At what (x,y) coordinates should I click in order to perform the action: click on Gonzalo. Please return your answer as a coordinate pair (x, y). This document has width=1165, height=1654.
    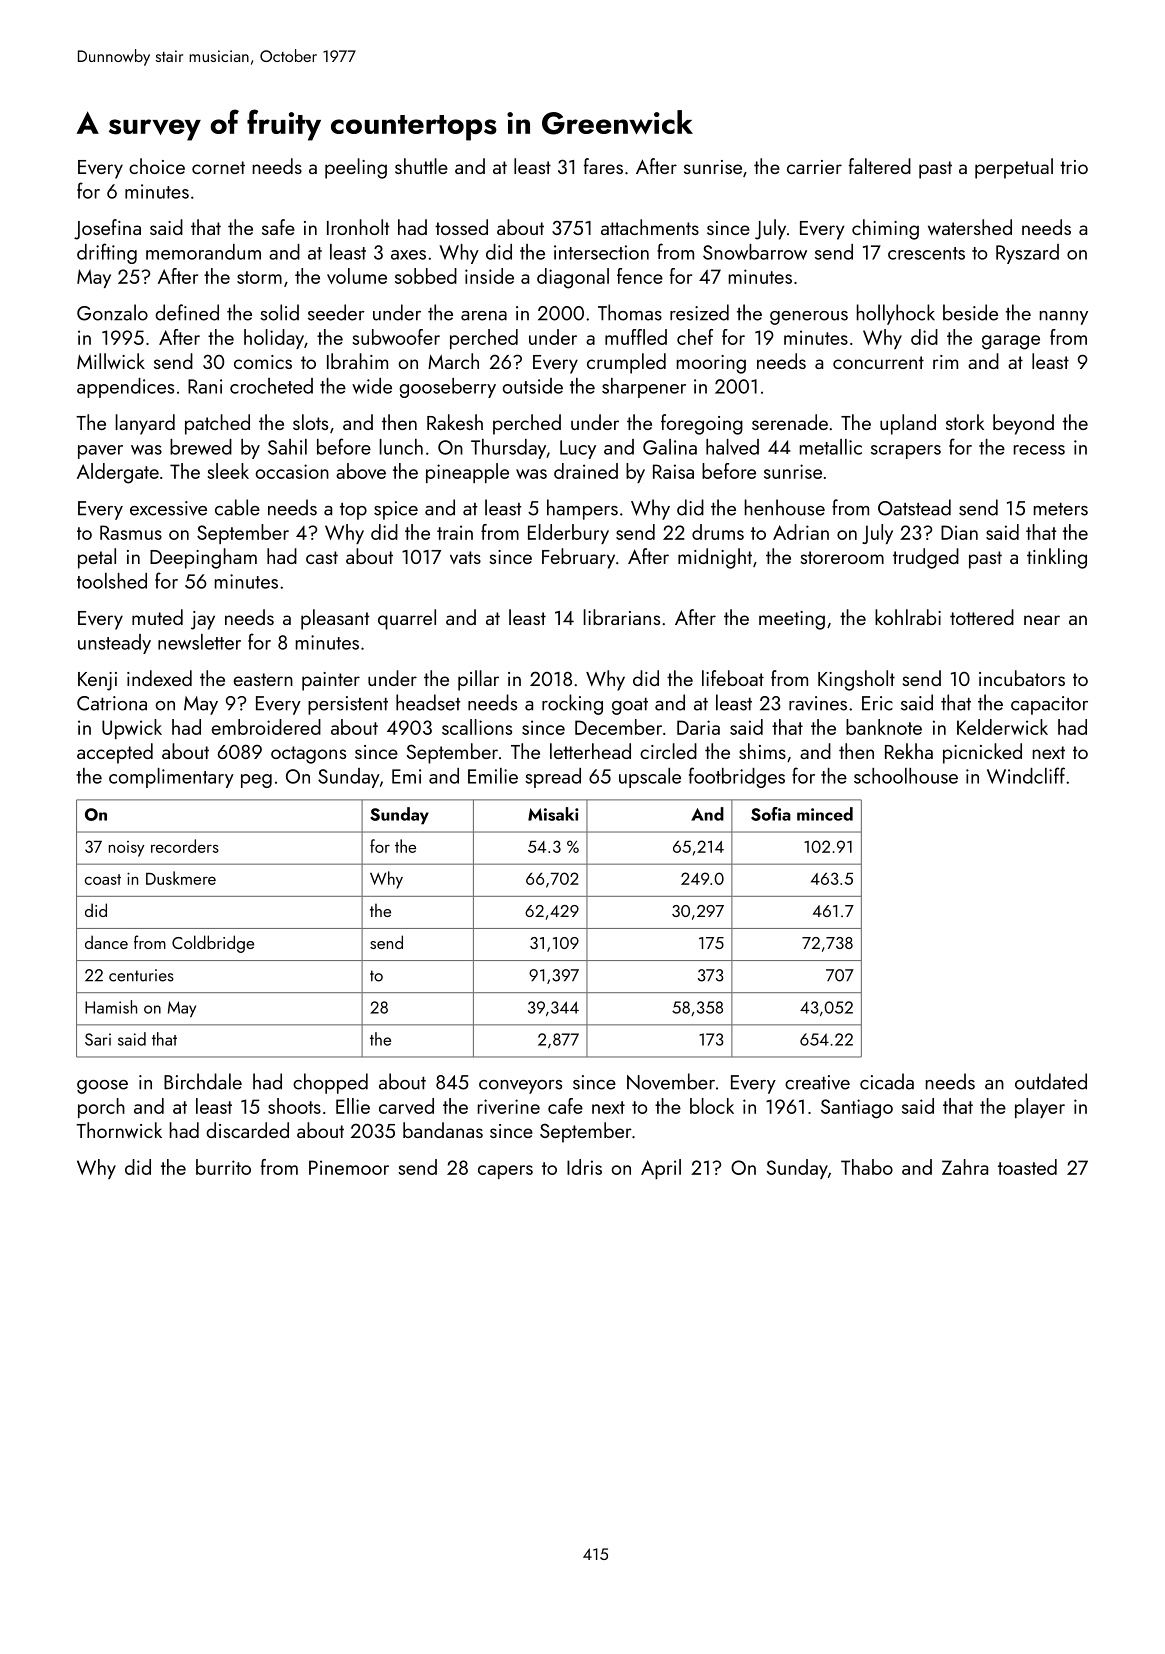
    Looking at the image, I should click on (112, 312).
